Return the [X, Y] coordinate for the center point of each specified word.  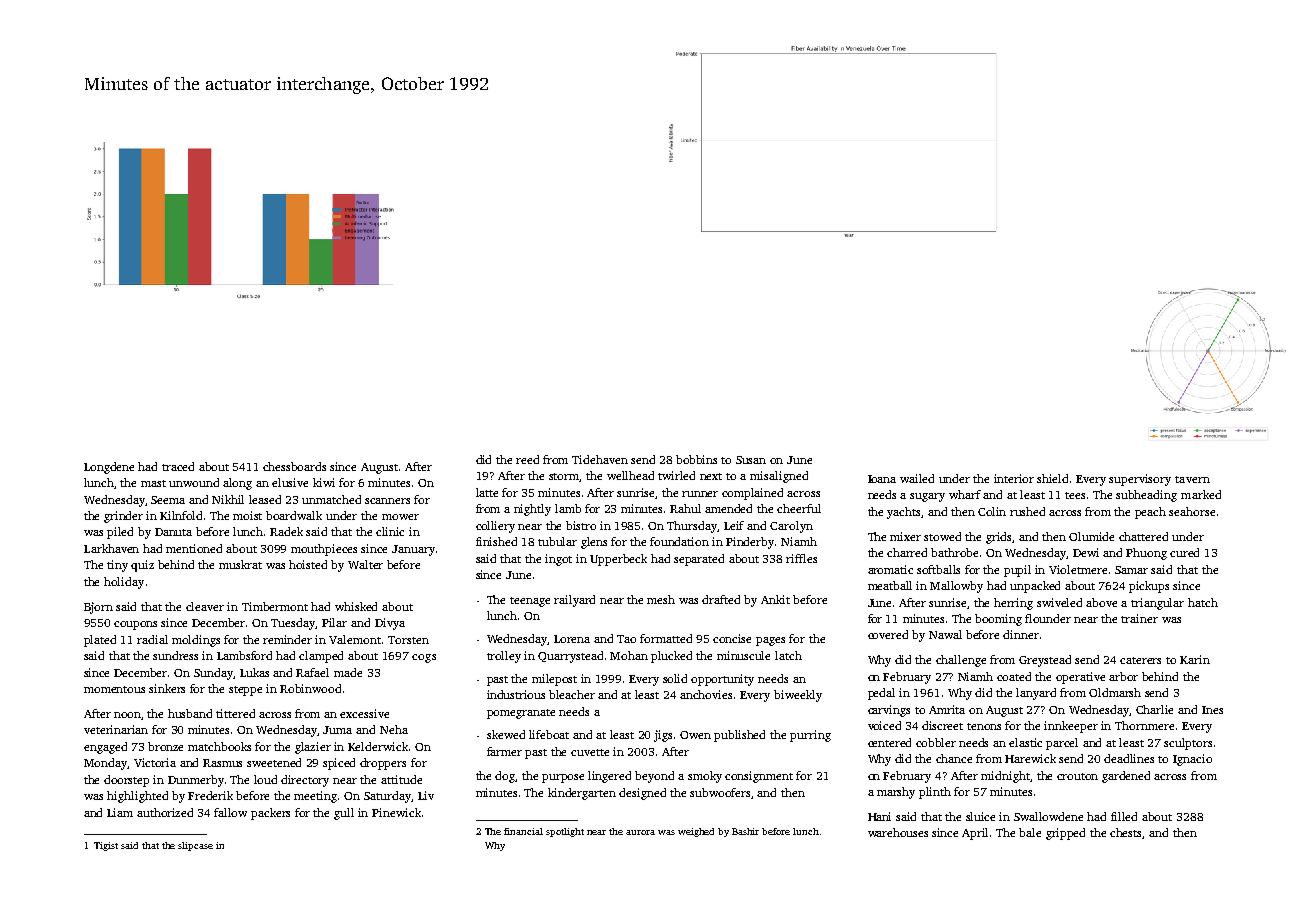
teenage [530, 602]
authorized [165, 812]
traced [178, 466]
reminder [287, 639]
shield [1052, 478]
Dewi [1086, 552]
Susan [751, 460]
